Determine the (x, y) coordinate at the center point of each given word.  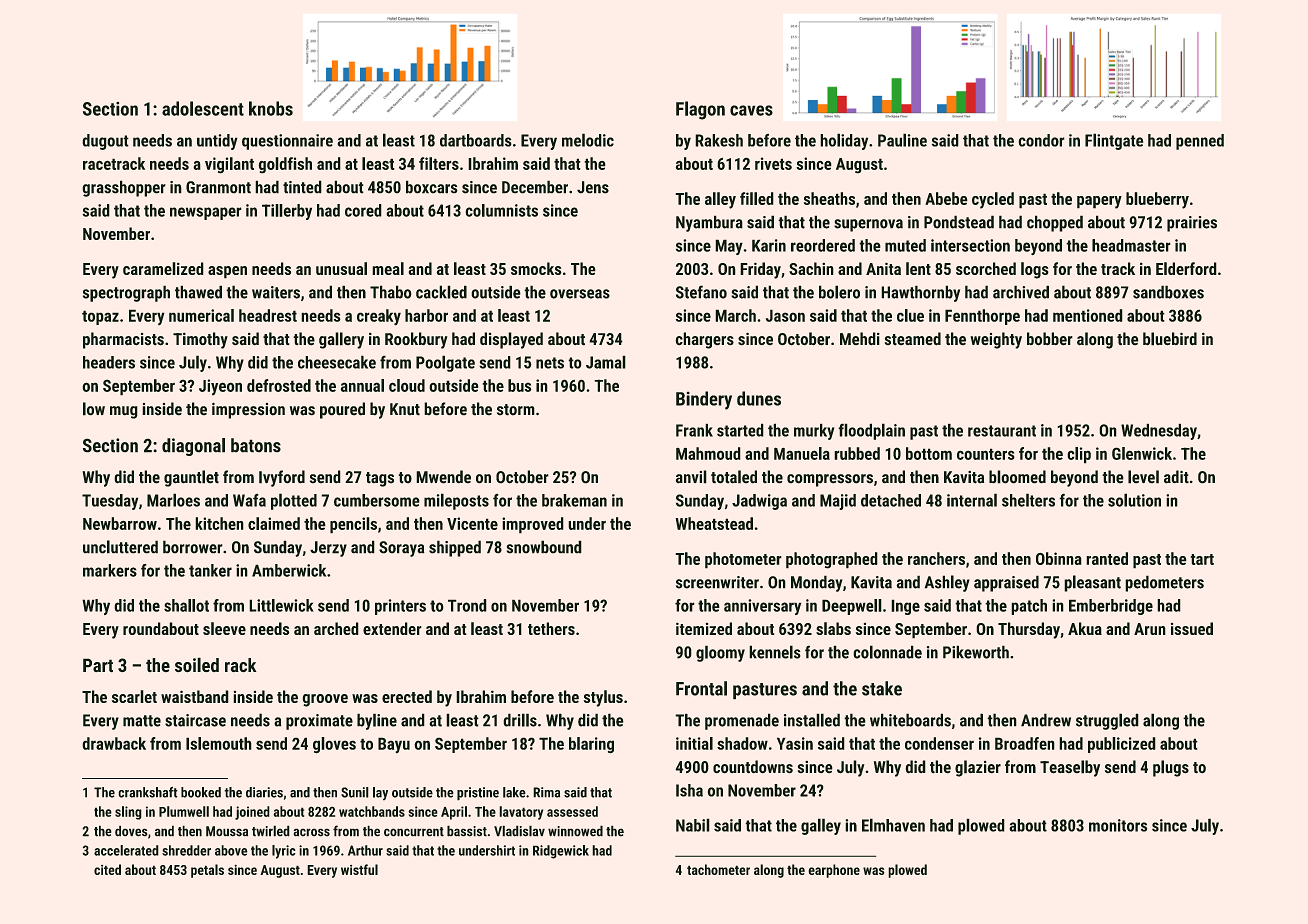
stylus (603, 698)
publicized (1121, 745)
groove (325, 700)
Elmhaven (893, 825)
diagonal (193, 447)
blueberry (1157, 200)
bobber (1049, 338)
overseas (580, 294)
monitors (1118, 825)
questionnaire (287, 142)
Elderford (1186, 268)
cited (107, 869)
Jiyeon (220, 387)
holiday (844, 142)
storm (515, 409)
